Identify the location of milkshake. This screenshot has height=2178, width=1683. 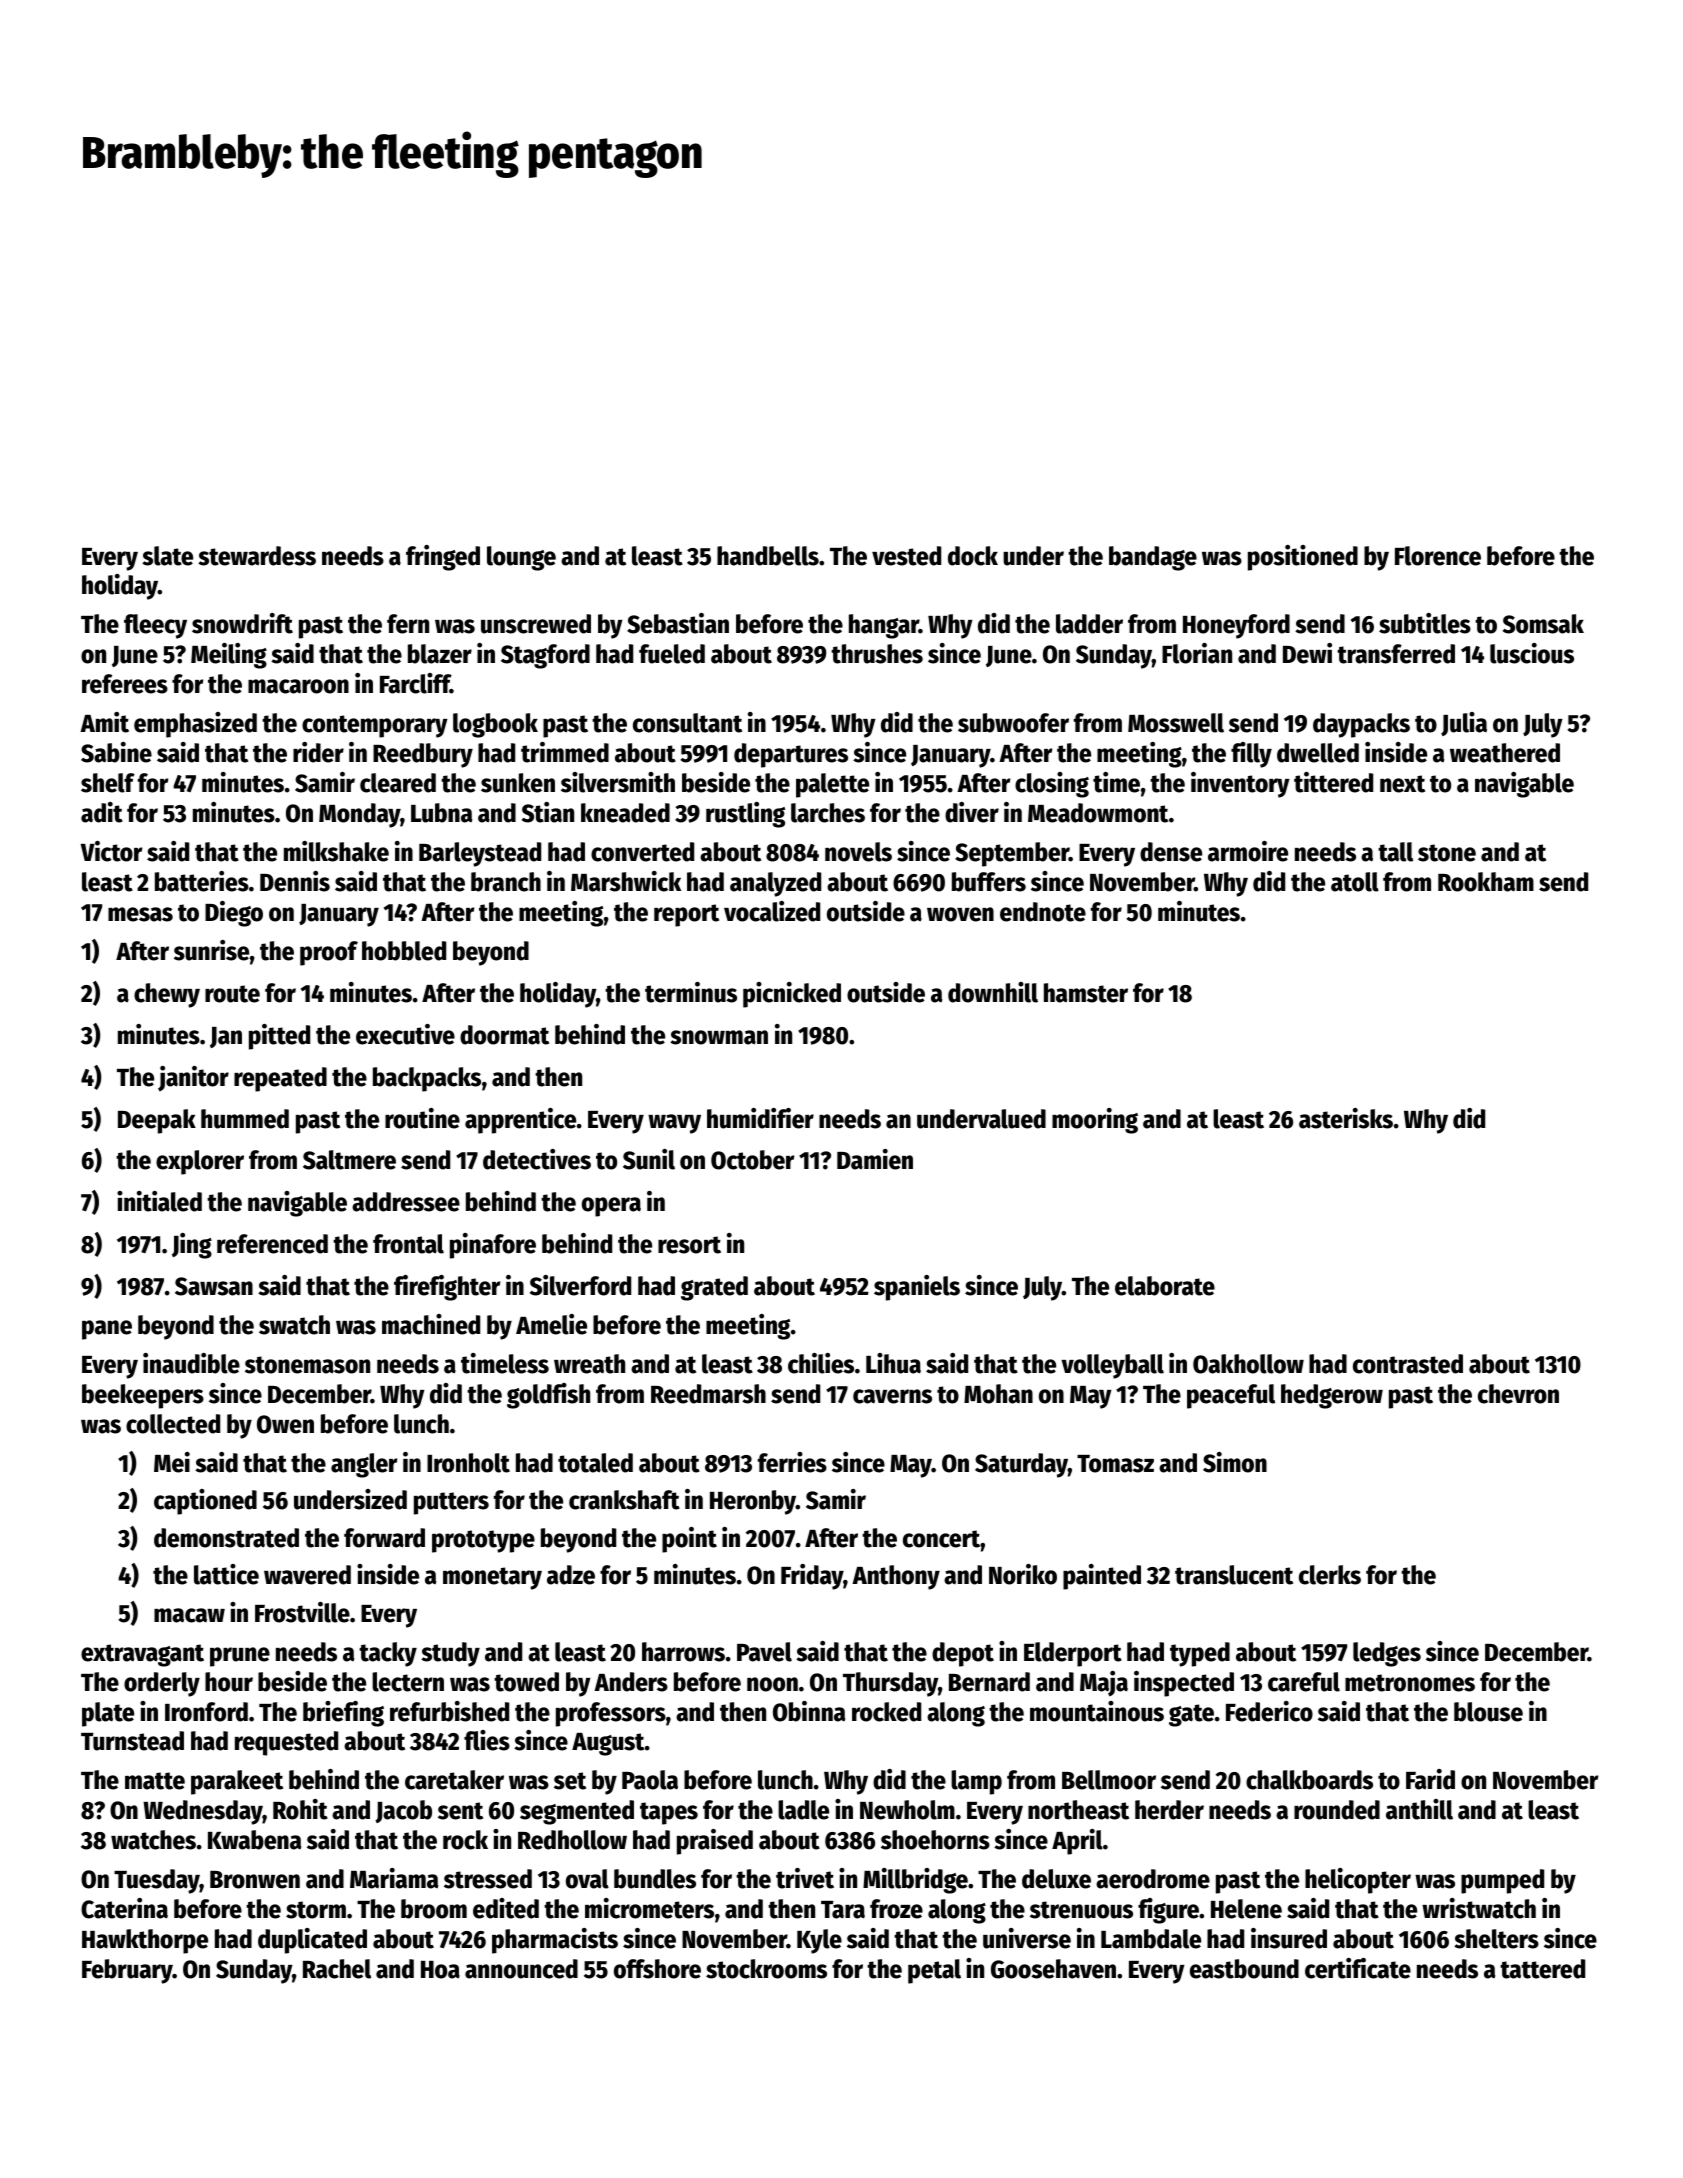
(336, 851).
